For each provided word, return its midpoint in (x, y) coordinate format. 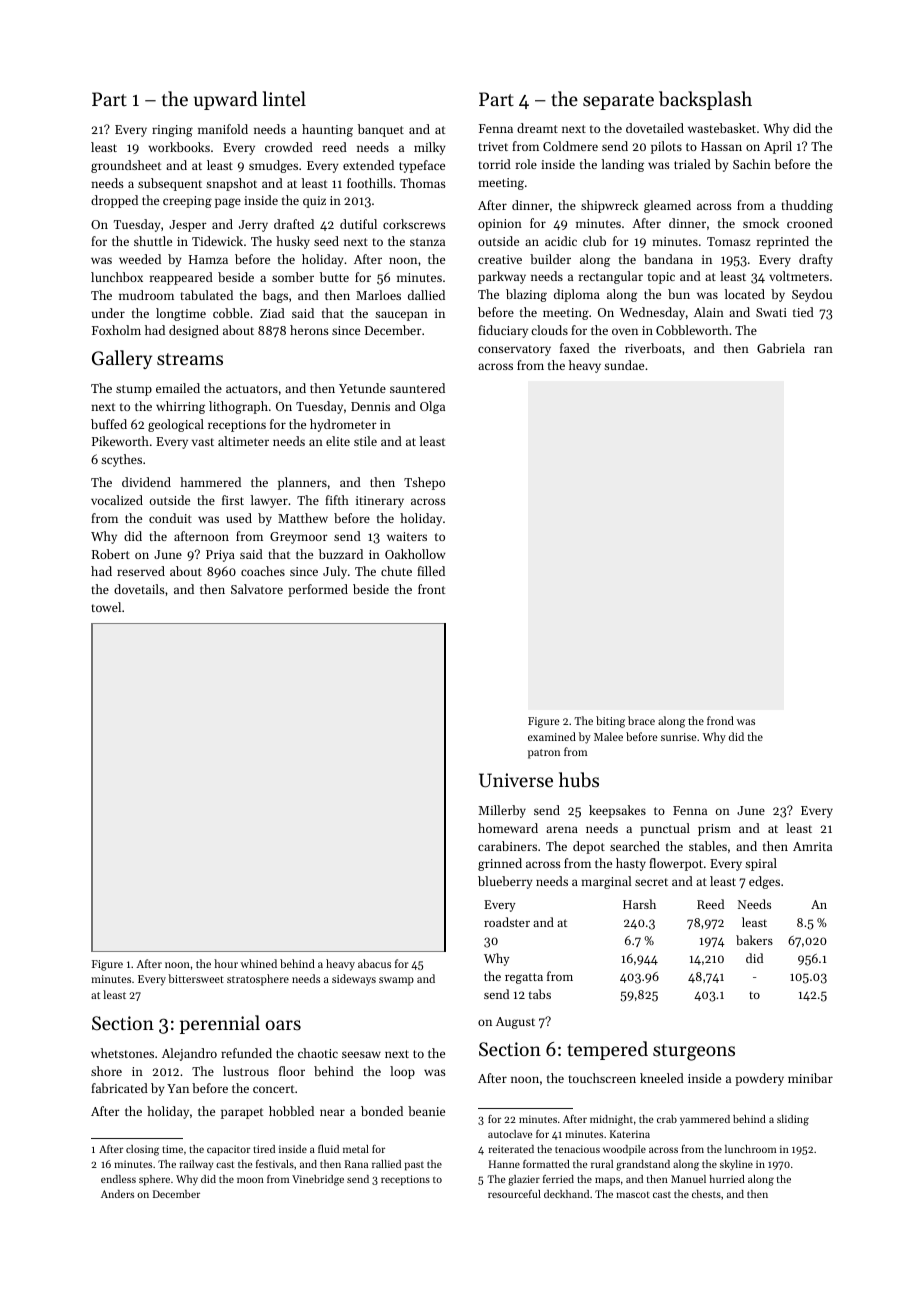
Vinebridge (318, 1180)
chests (706, 1194)
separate (618, 102)
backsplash (705, 100)
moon (250, 1180)
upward (226, 100)
